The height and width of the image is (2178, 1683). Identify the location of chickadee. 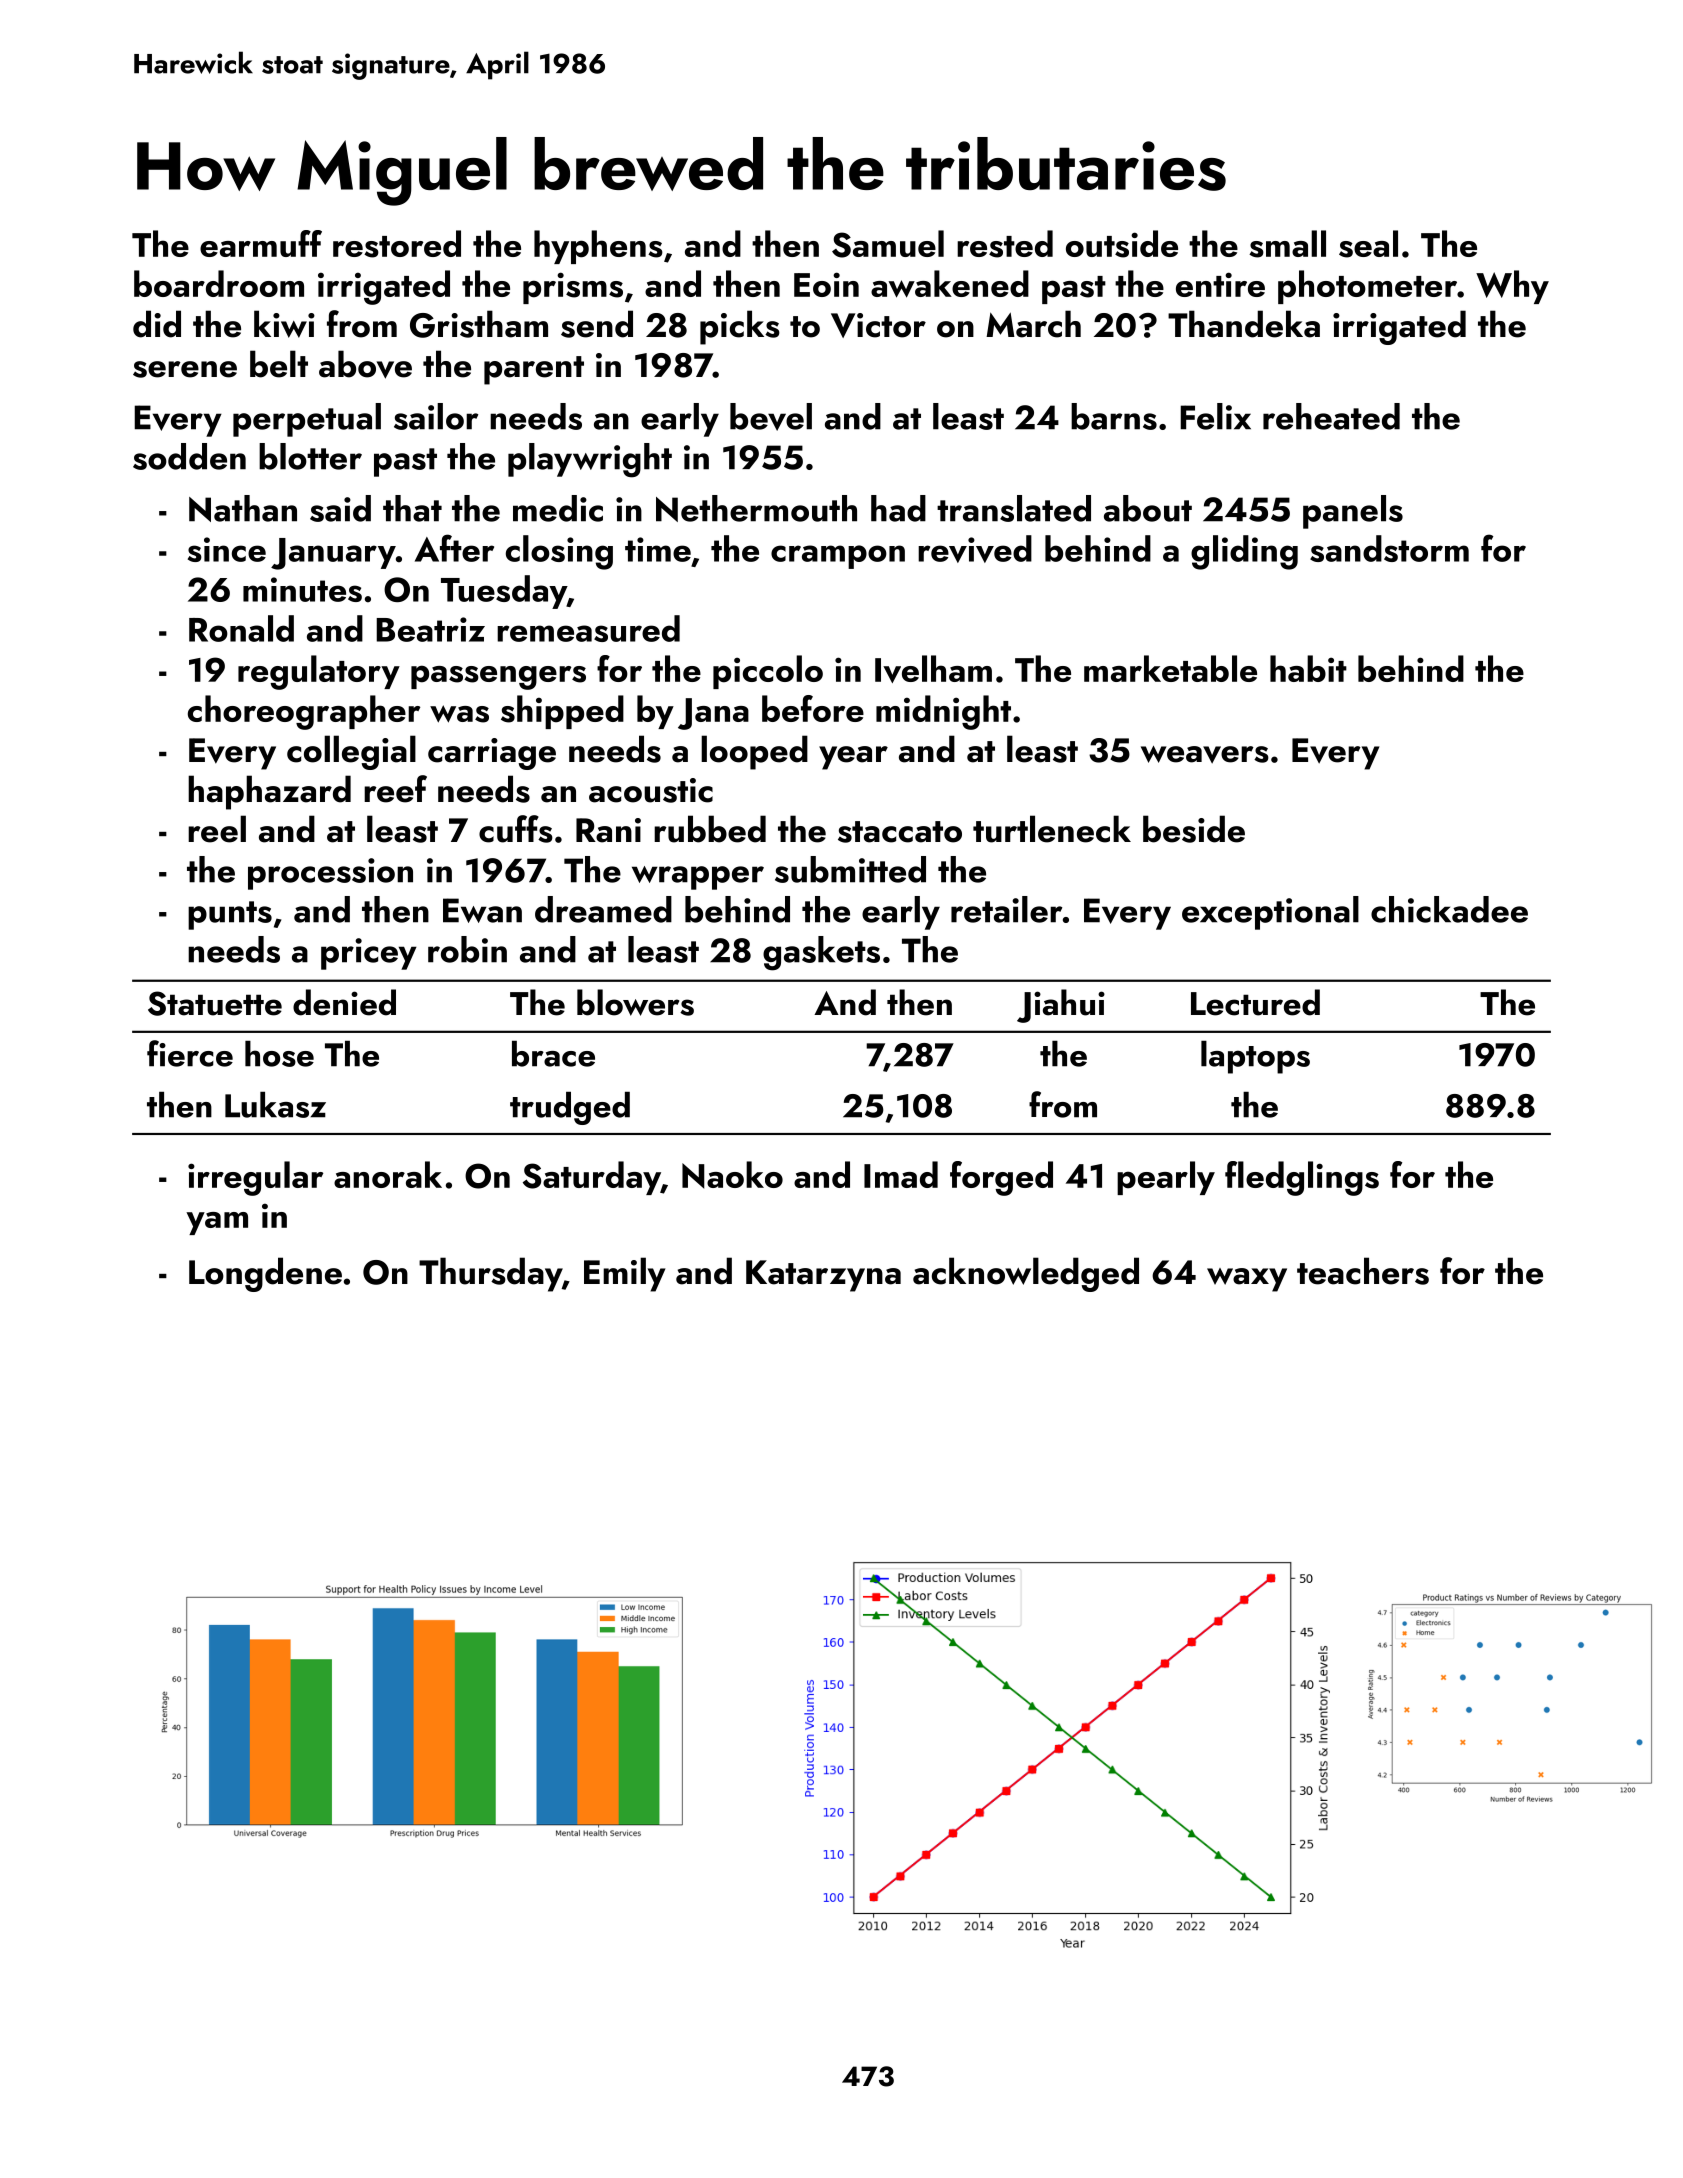
(1449, 909).
